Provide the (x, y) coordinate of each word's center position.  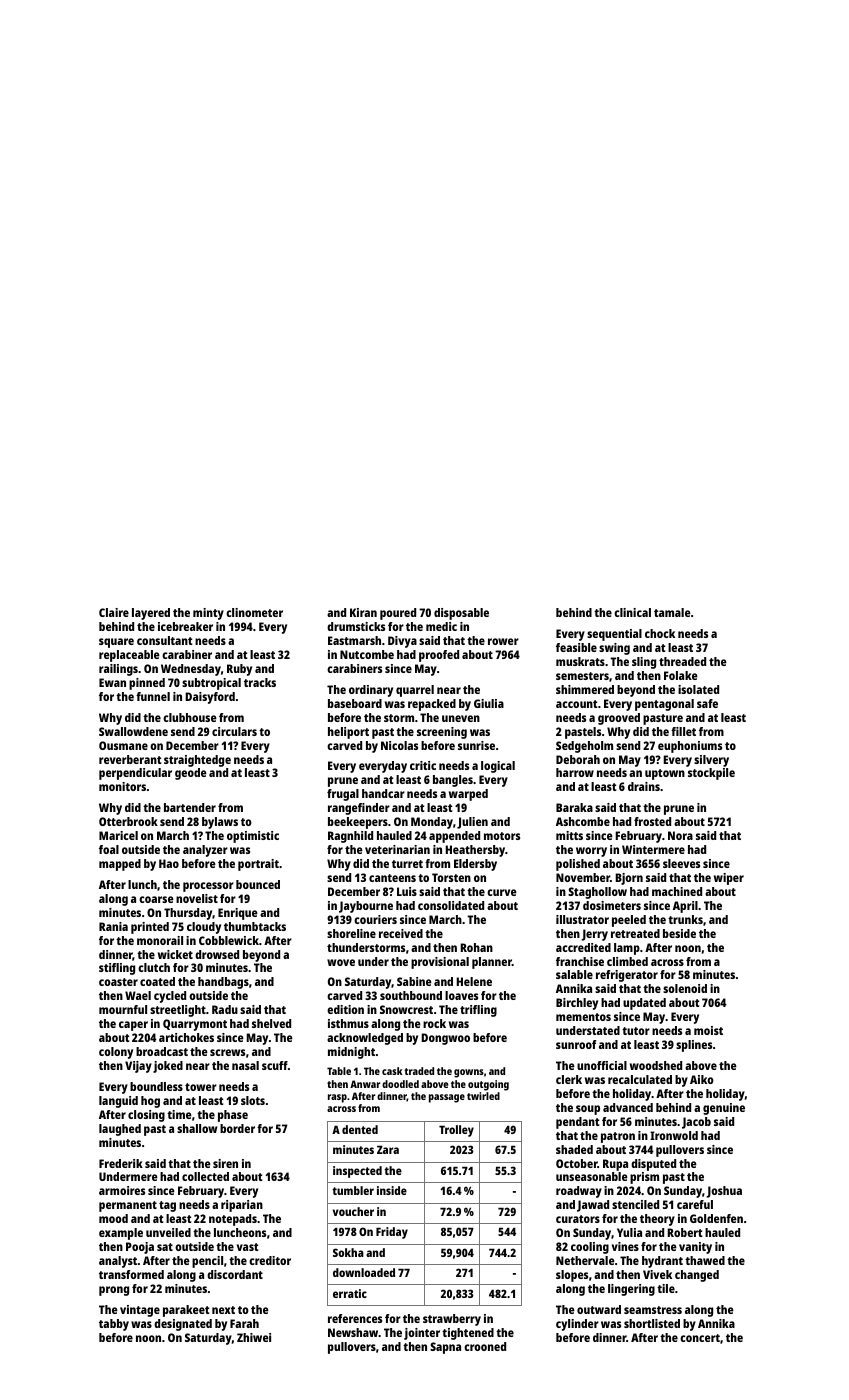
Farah (244, 1323)
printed (150, 928)
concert (700, 1338)
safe (707, 703)
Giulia (489, 703)
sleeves (681, 863)
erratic (350, 1293)
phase (233, 1116)
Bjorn (629, 879)
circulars (234, 731)
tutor (636, 1031)
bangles (453, 781)
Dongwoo (445, 1039)
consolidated (451, 905)
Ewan (112, 682)
